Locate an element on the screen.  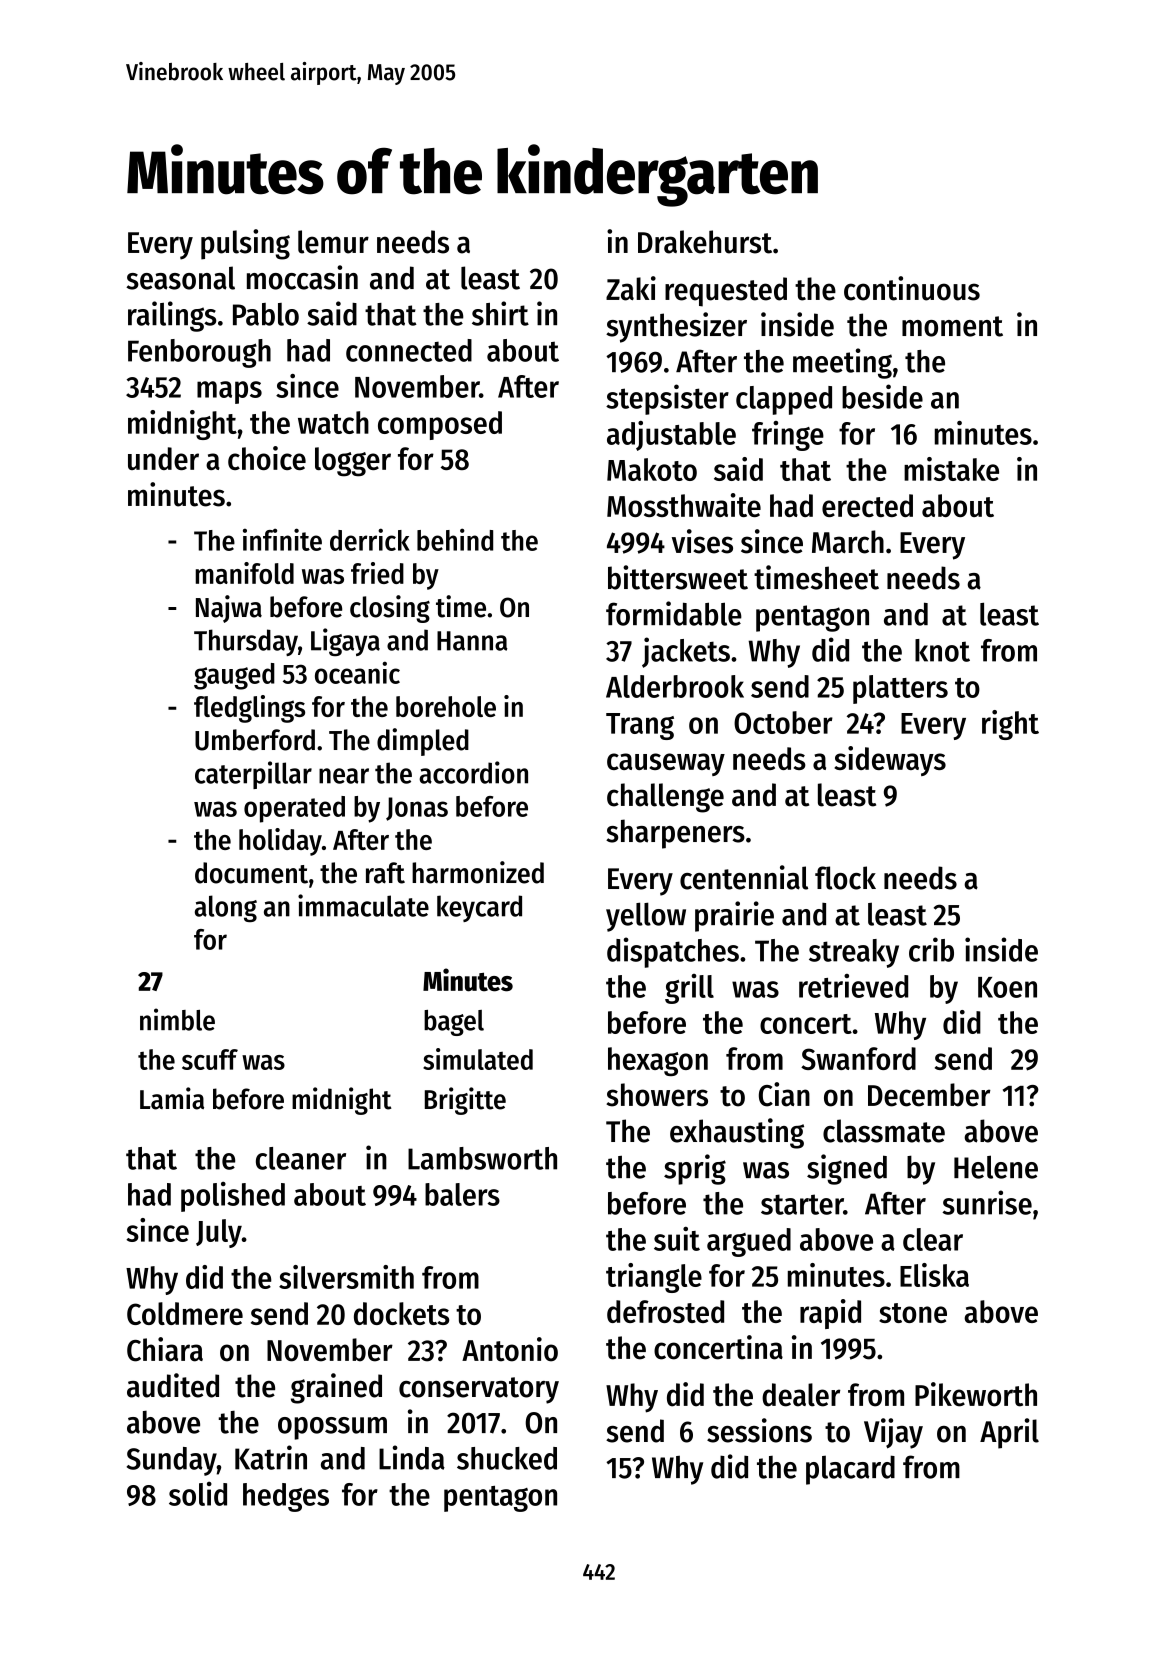
Eliska is located at coordinates (934, 1275).
